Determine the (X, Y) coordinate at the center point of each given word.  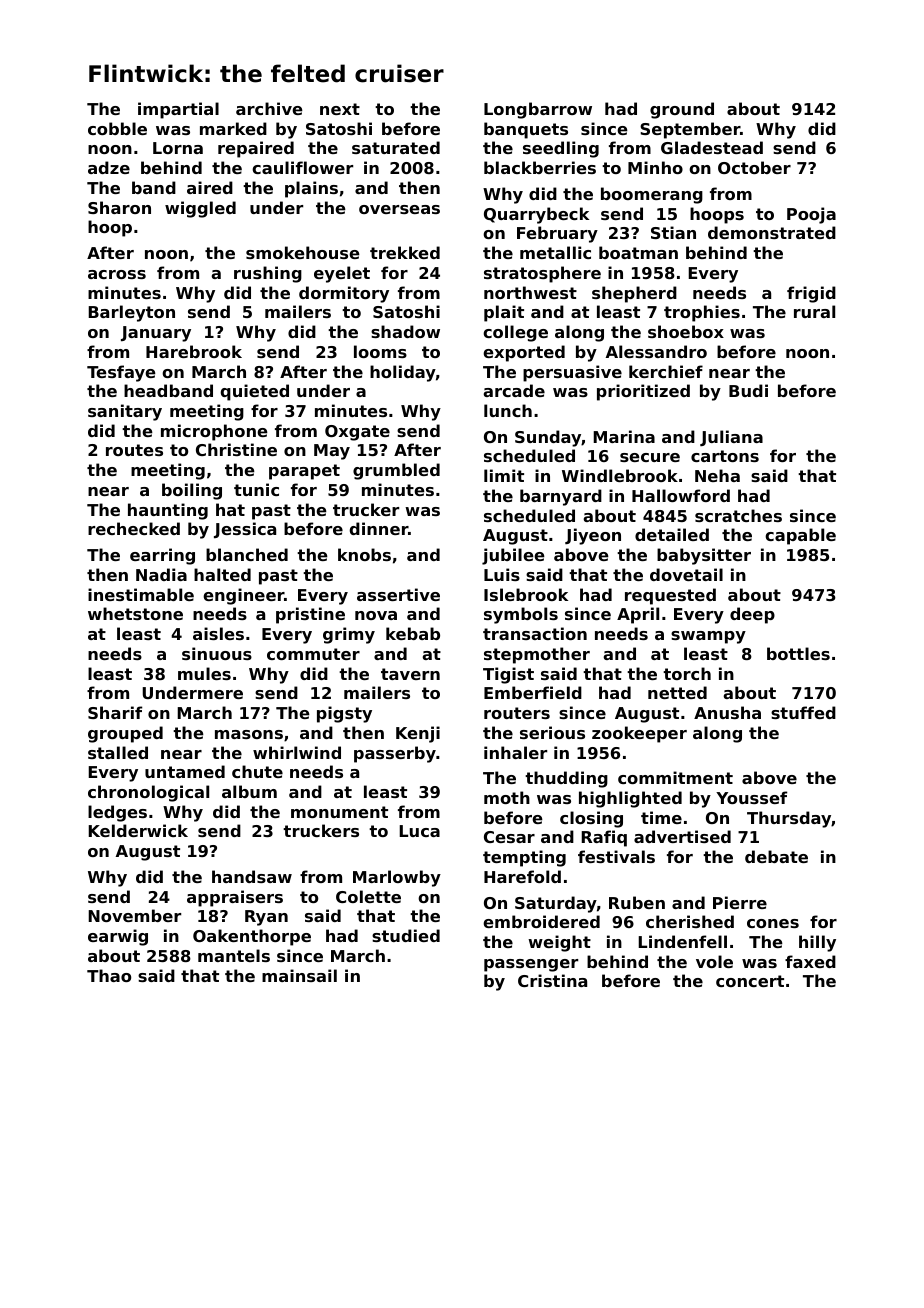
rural (814, 311)
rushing (268, 274)
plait (504, 313)
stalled (118, 752)
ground (682, 110)
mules (204, 673)
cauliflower (302, 167)
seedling (561, 149)
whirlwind (297, 752)
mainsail (299, 975)
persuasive (572, 373)
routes (134, 450)
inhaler (515, 752)
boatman (638, 252)
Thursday (789, 819)
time (661, 817)
